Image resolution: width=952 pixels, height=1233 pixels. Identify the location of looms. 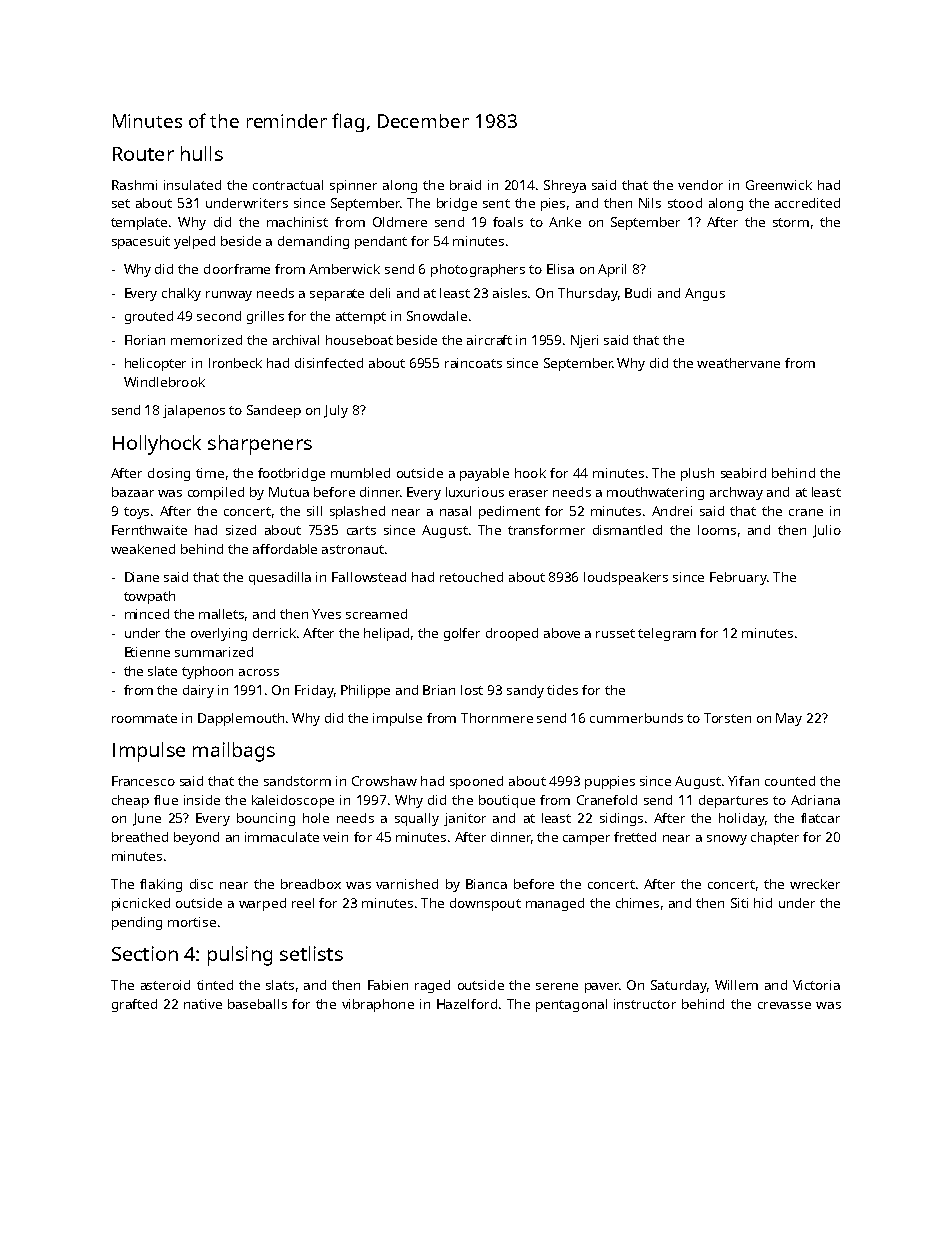
(717, 530).
